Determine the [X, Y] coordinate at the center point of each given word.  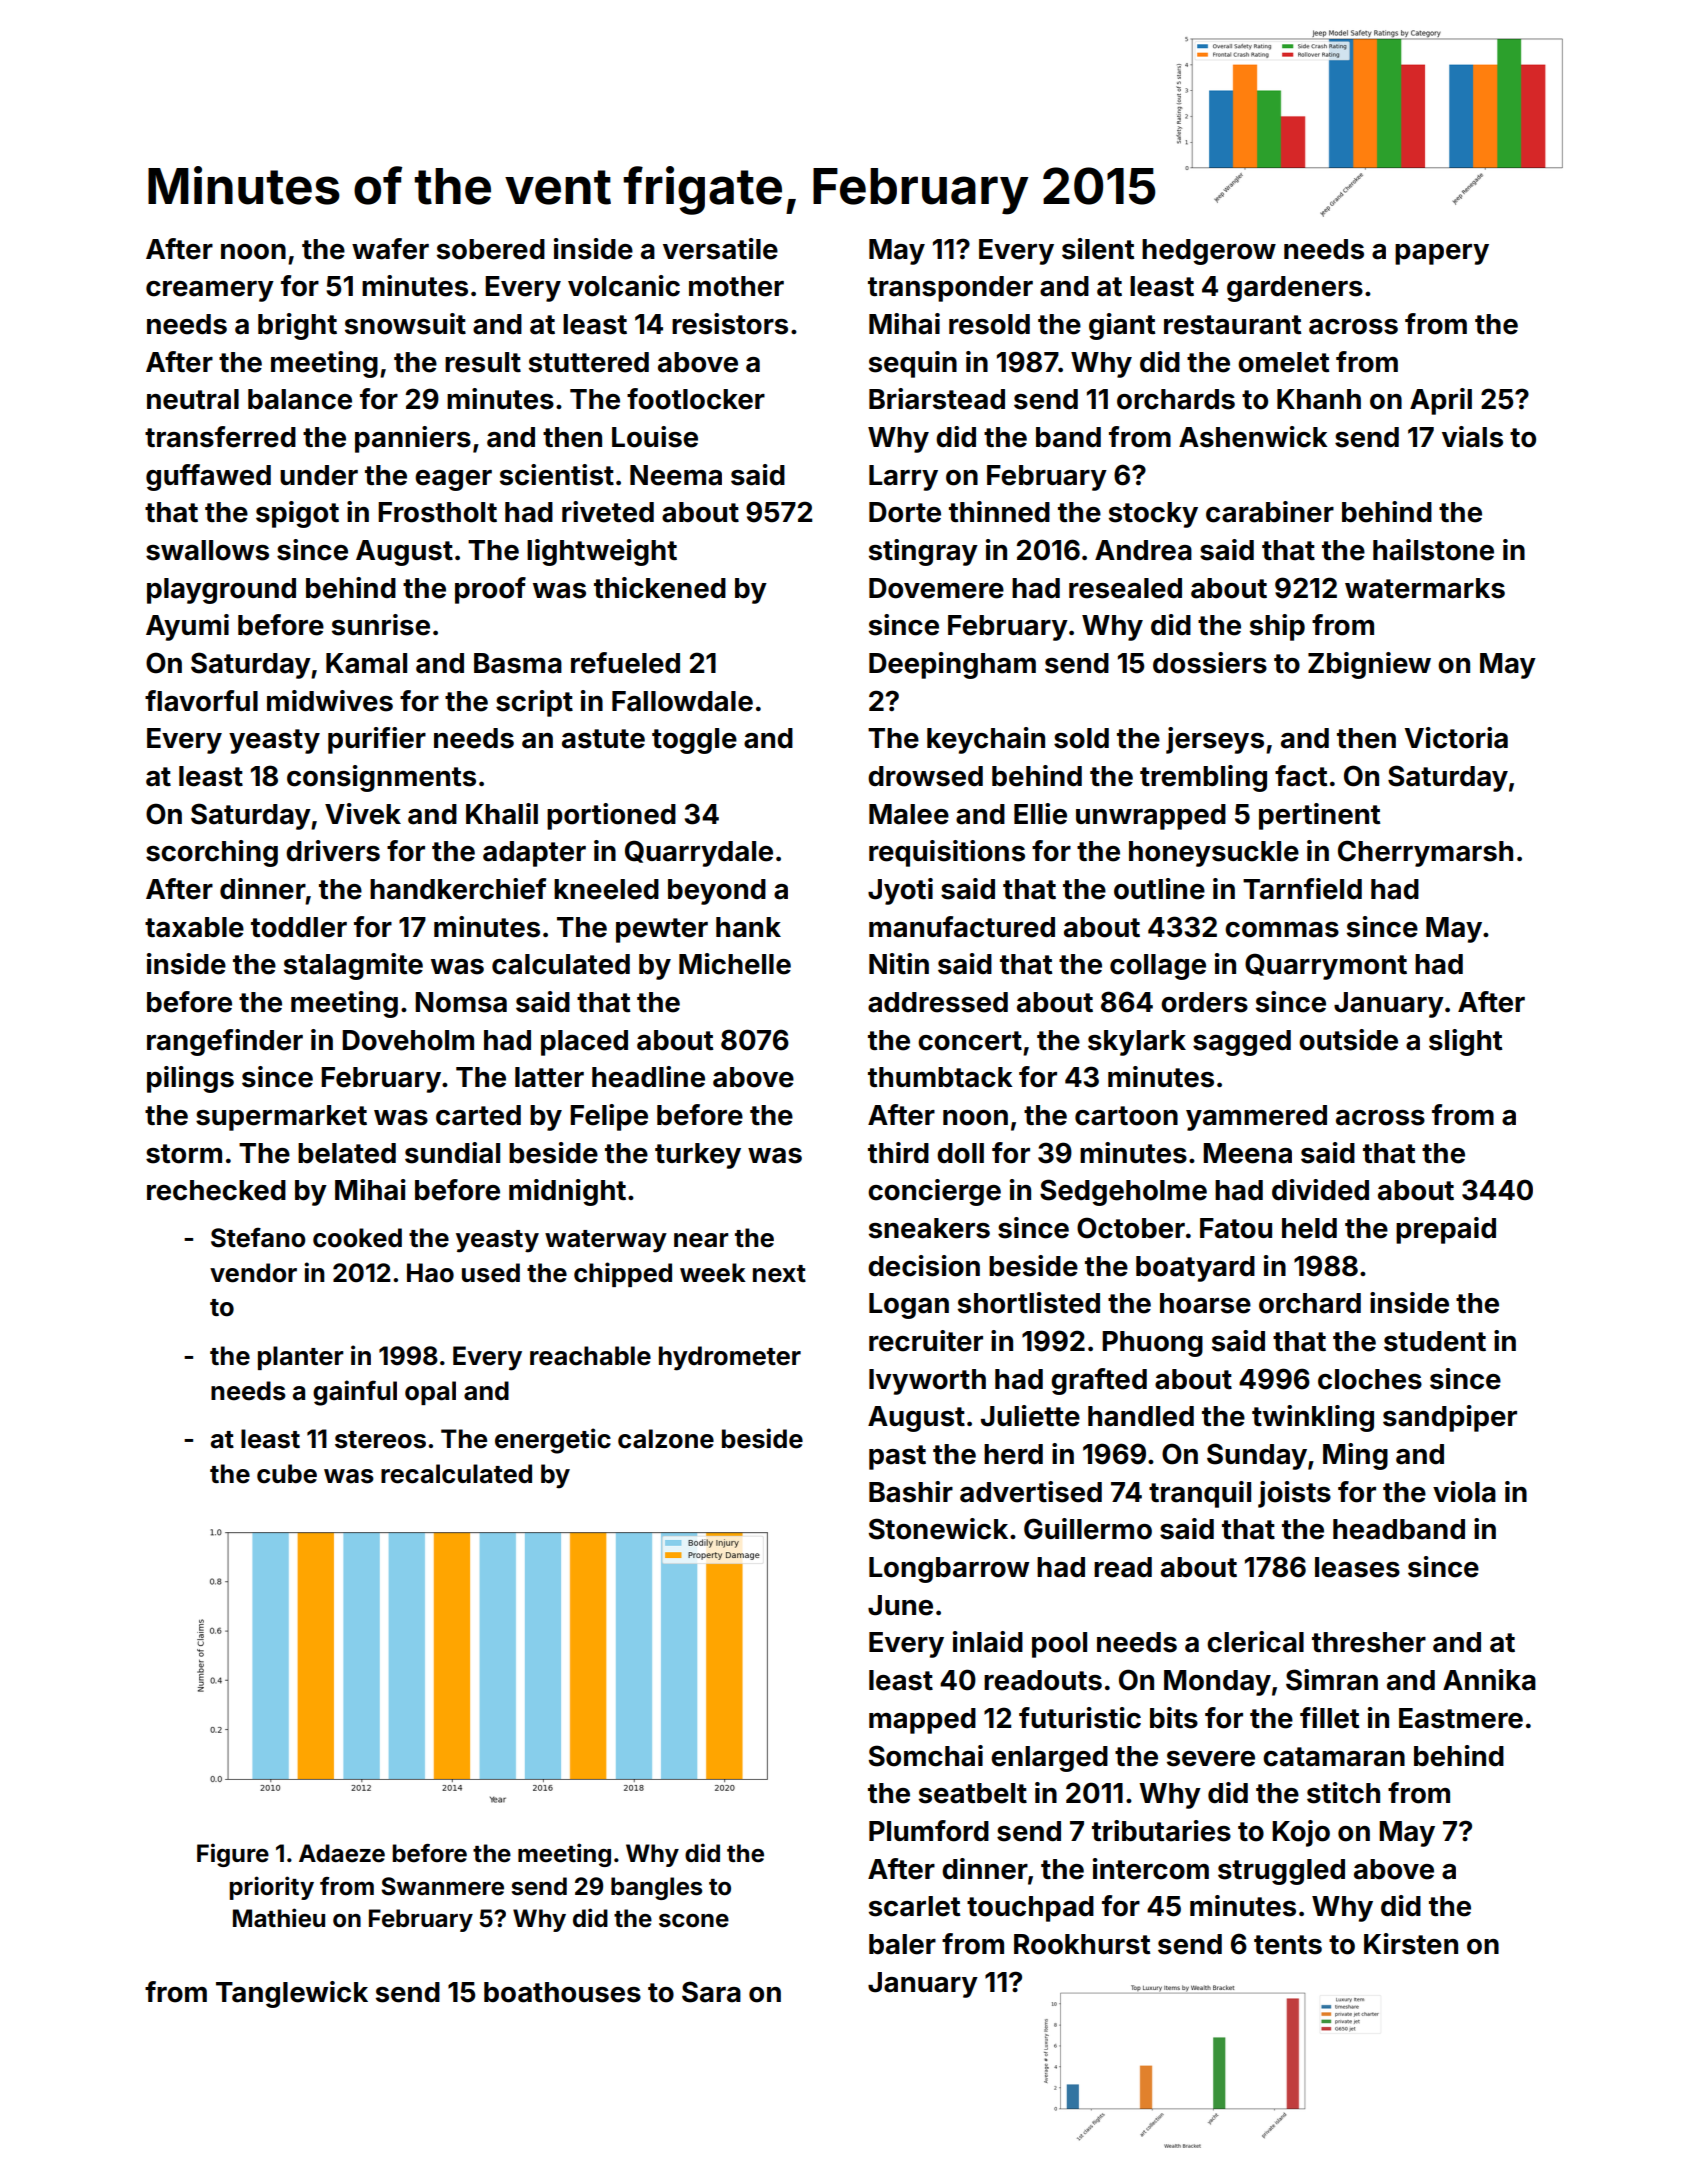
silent [1098, 249]
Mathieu [279, 1918]
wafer [390, 249]
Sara [711, 1992]
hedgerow [1209, 252]
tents [1288, 1945]
